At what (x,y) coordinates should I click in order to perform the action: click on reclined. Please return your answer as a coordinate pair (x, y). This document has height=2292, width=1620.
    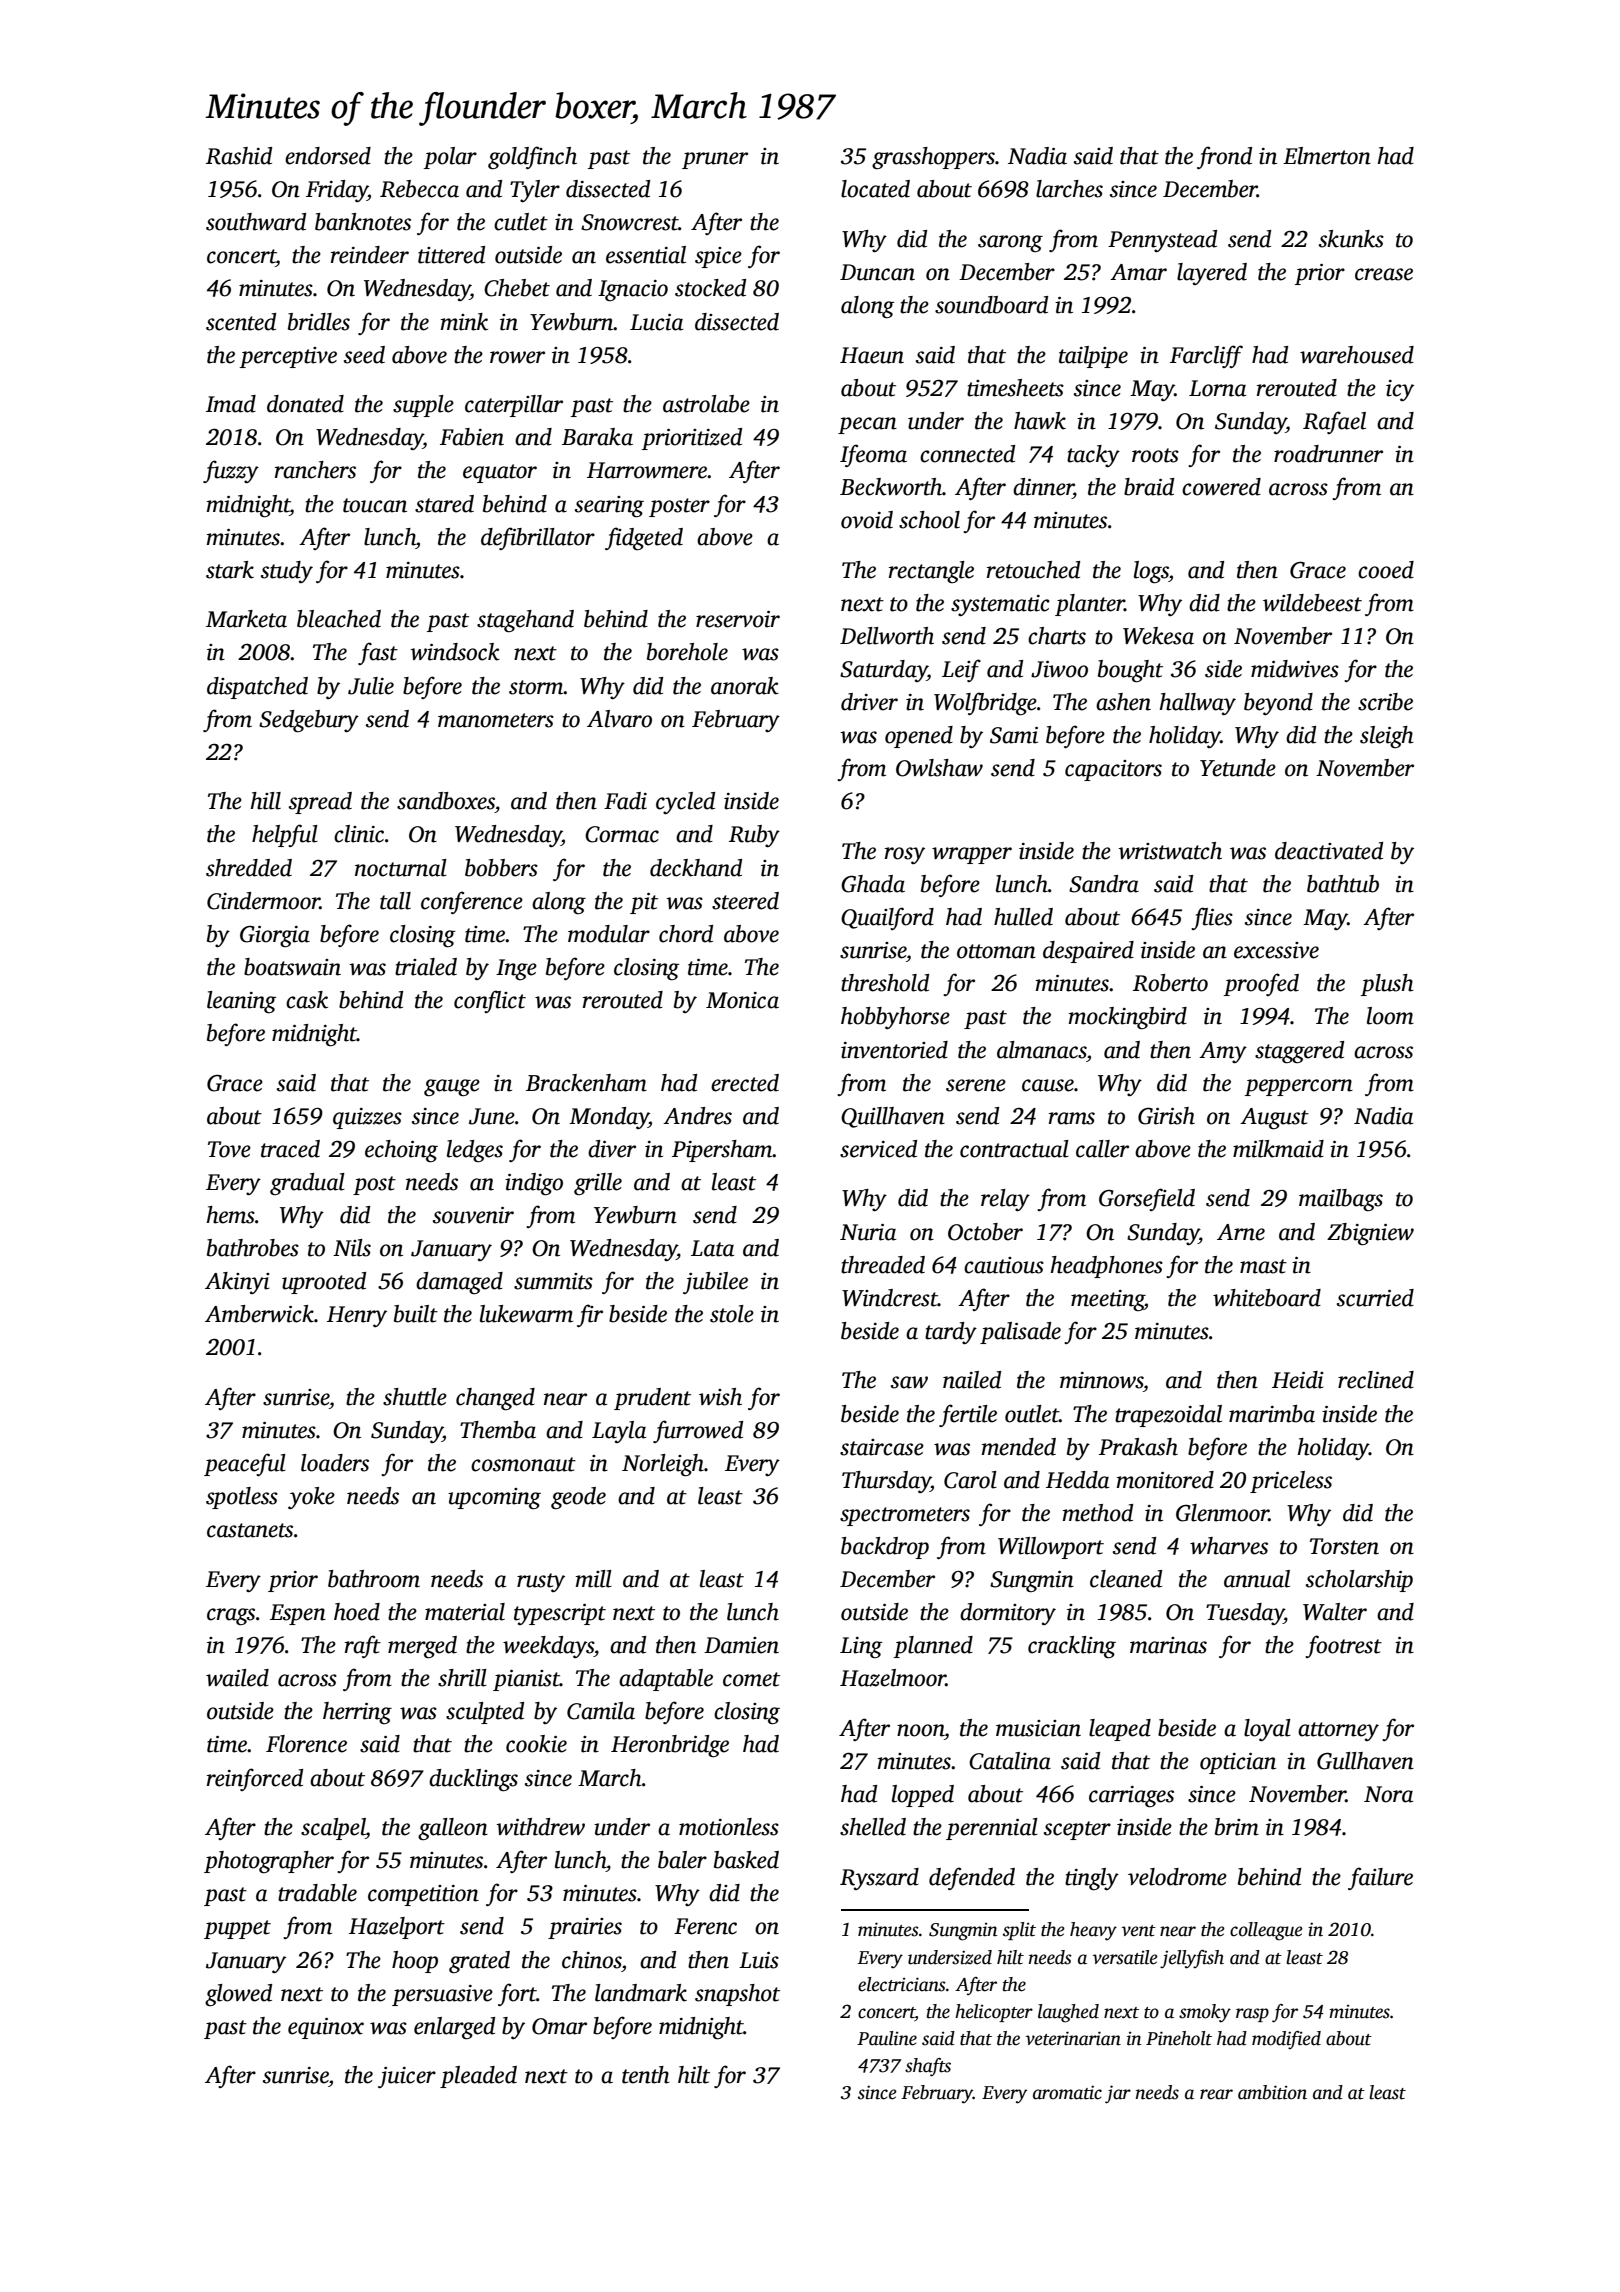
    Looking at the image, I should click on (1376, 1380).
